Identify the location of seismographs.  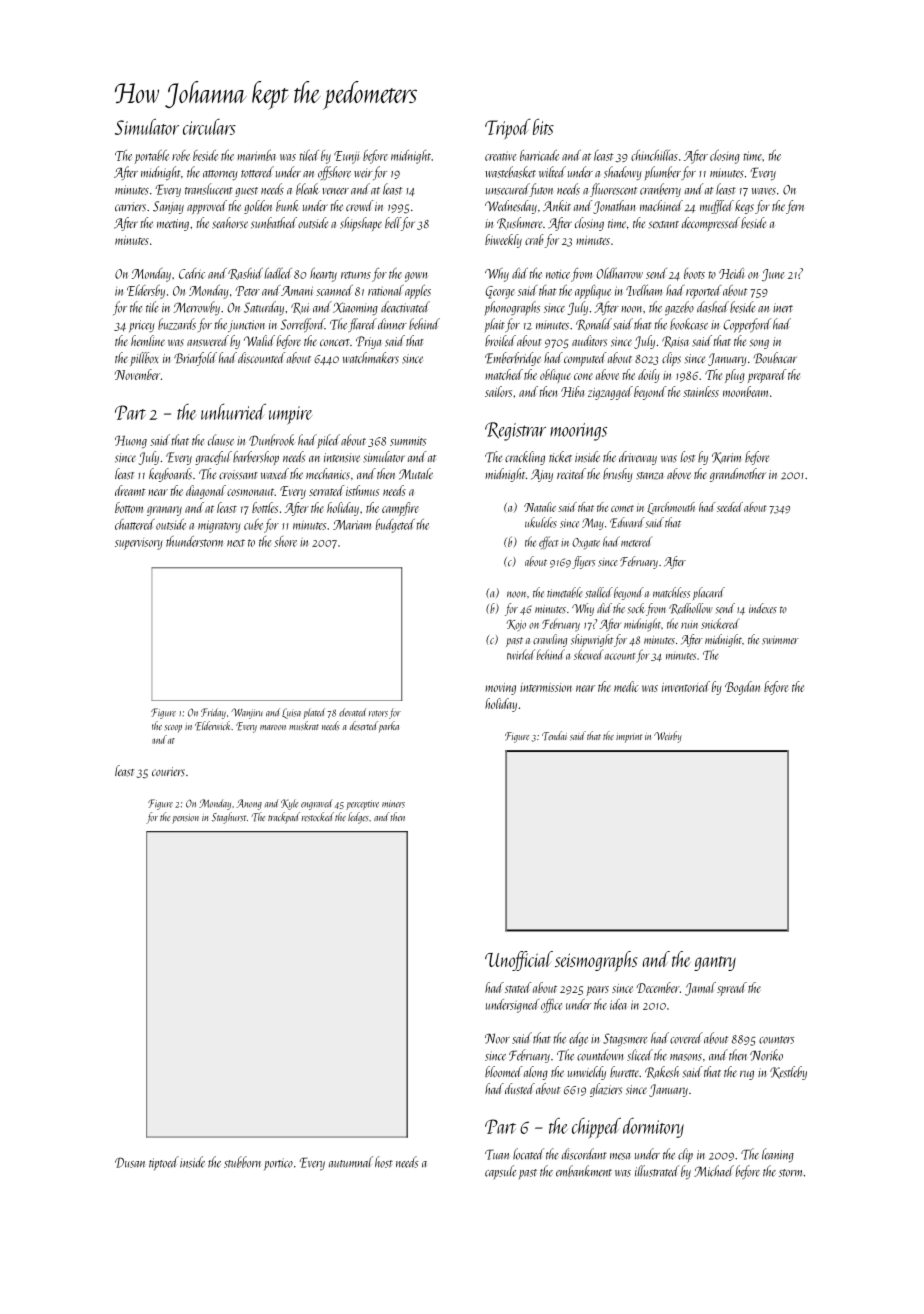
(596, 961).
